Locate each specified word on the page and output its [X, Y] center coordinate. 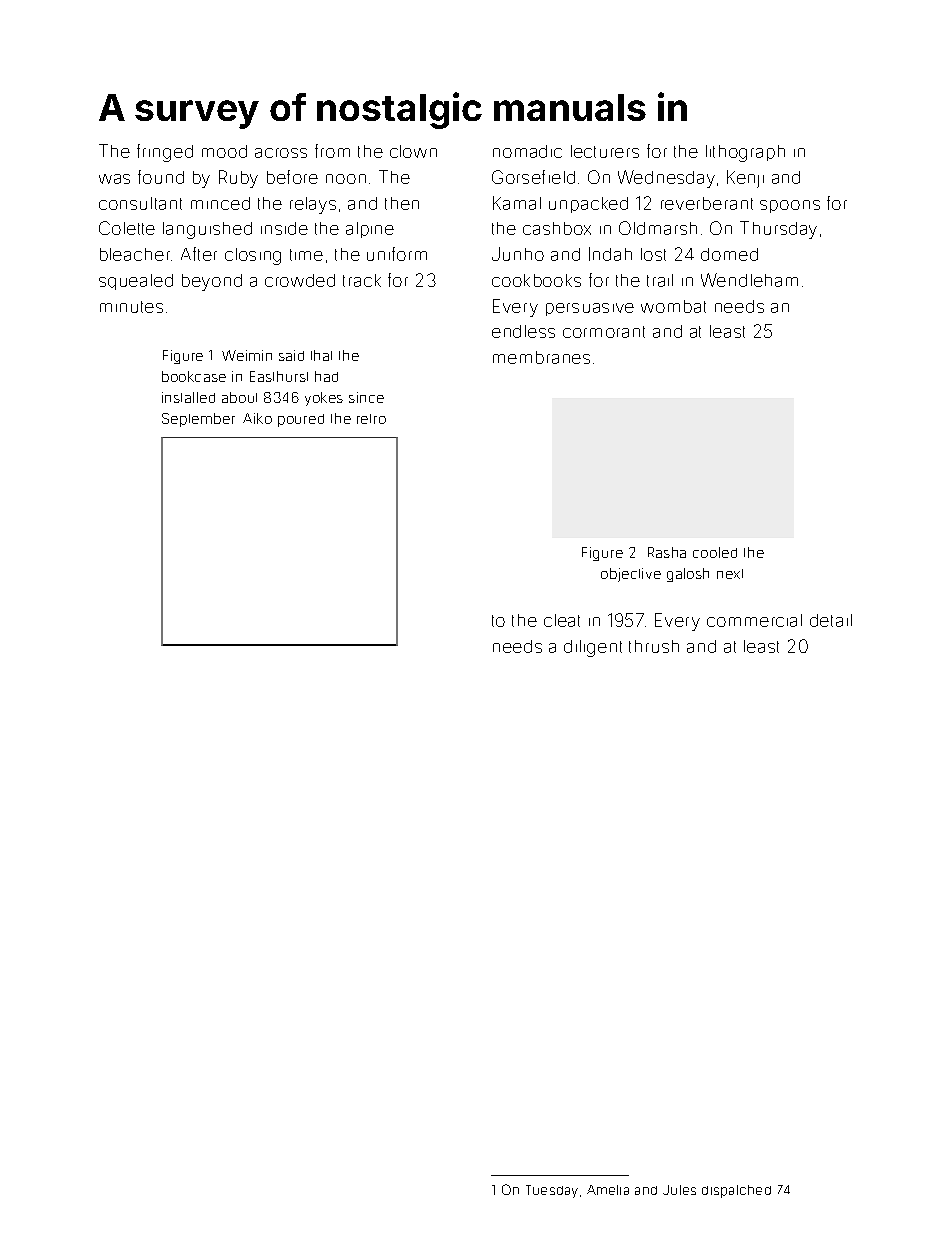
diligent [593, 648]
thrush [654, 646]
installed [188, 397]
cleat [562, 620]
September [198, 420]
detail [831, 620]
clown [413, 151]
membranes [541, 357]
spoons [790, 206]
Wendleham [749, 280]
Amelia [608, 1190]
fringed [165, 153]
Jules [679, 1190]
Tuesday [552, 1191]
